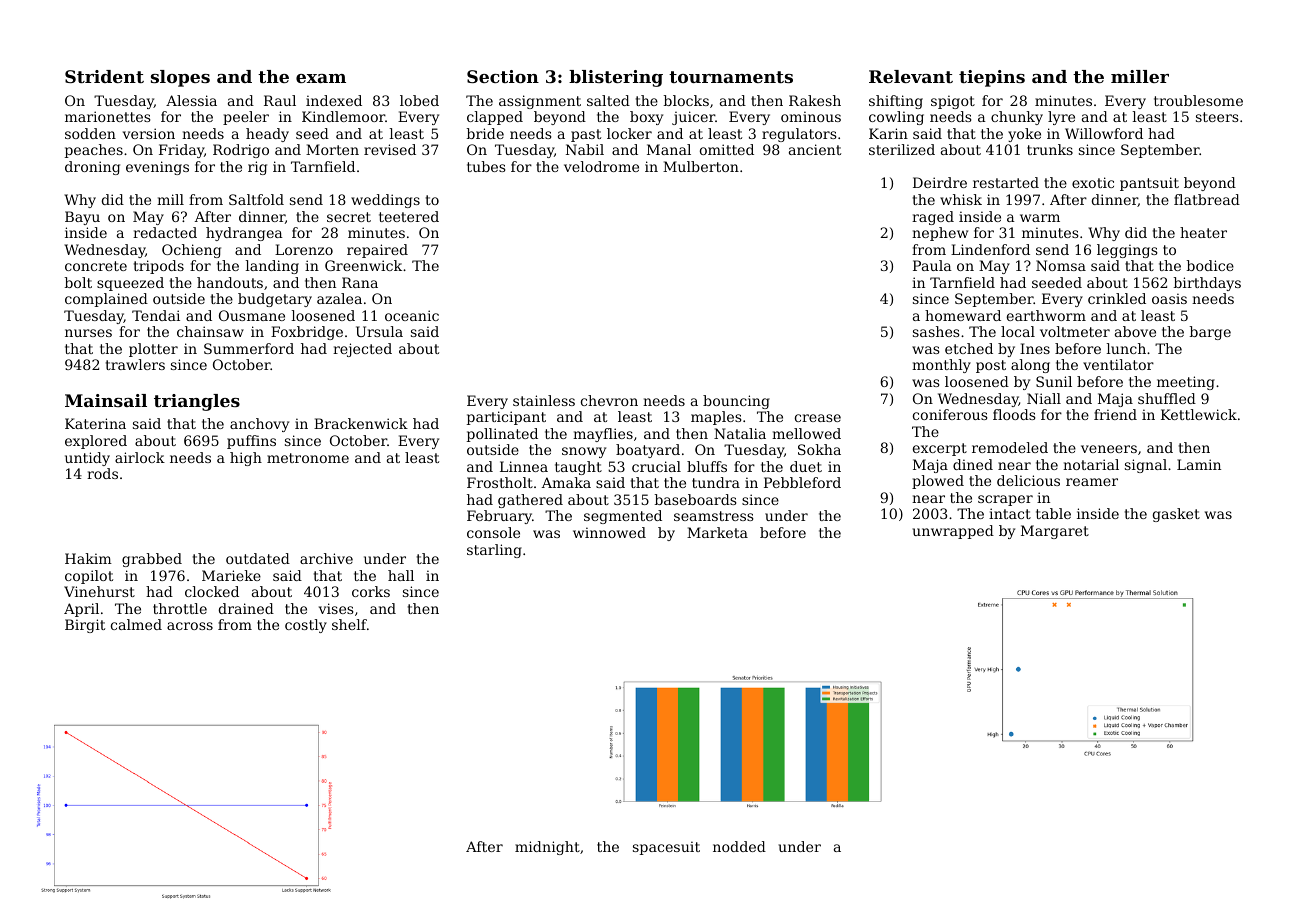 The image size is (1308, 924). What do you see at coordinates (992, 78) in the screenshot?
I see `tiepins` at bounding box center [992, 78].
